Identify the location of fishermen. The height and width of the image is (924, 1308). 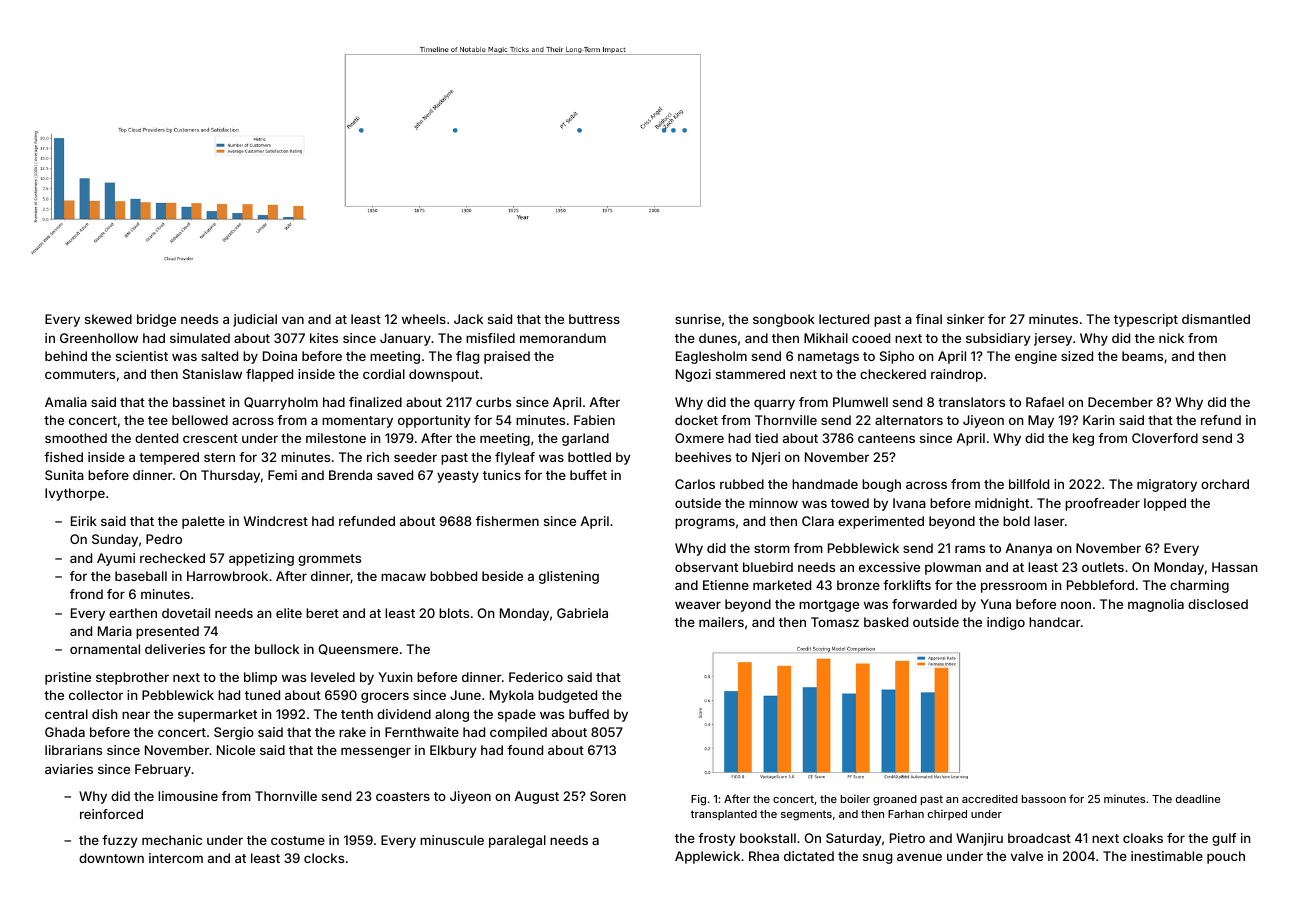
(507, 521).
